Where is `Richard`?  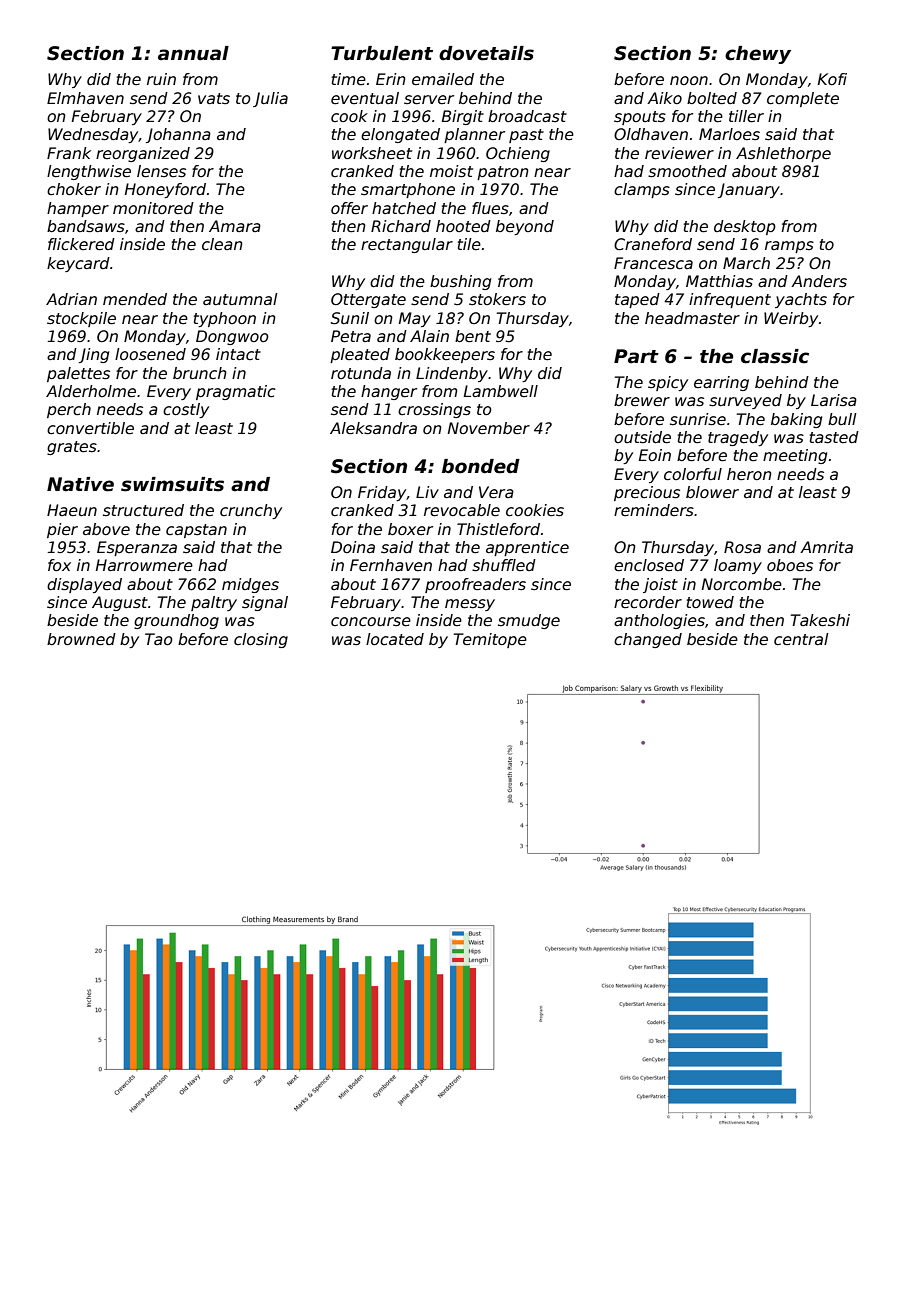
Richard is located at coordinates (401, 226).
